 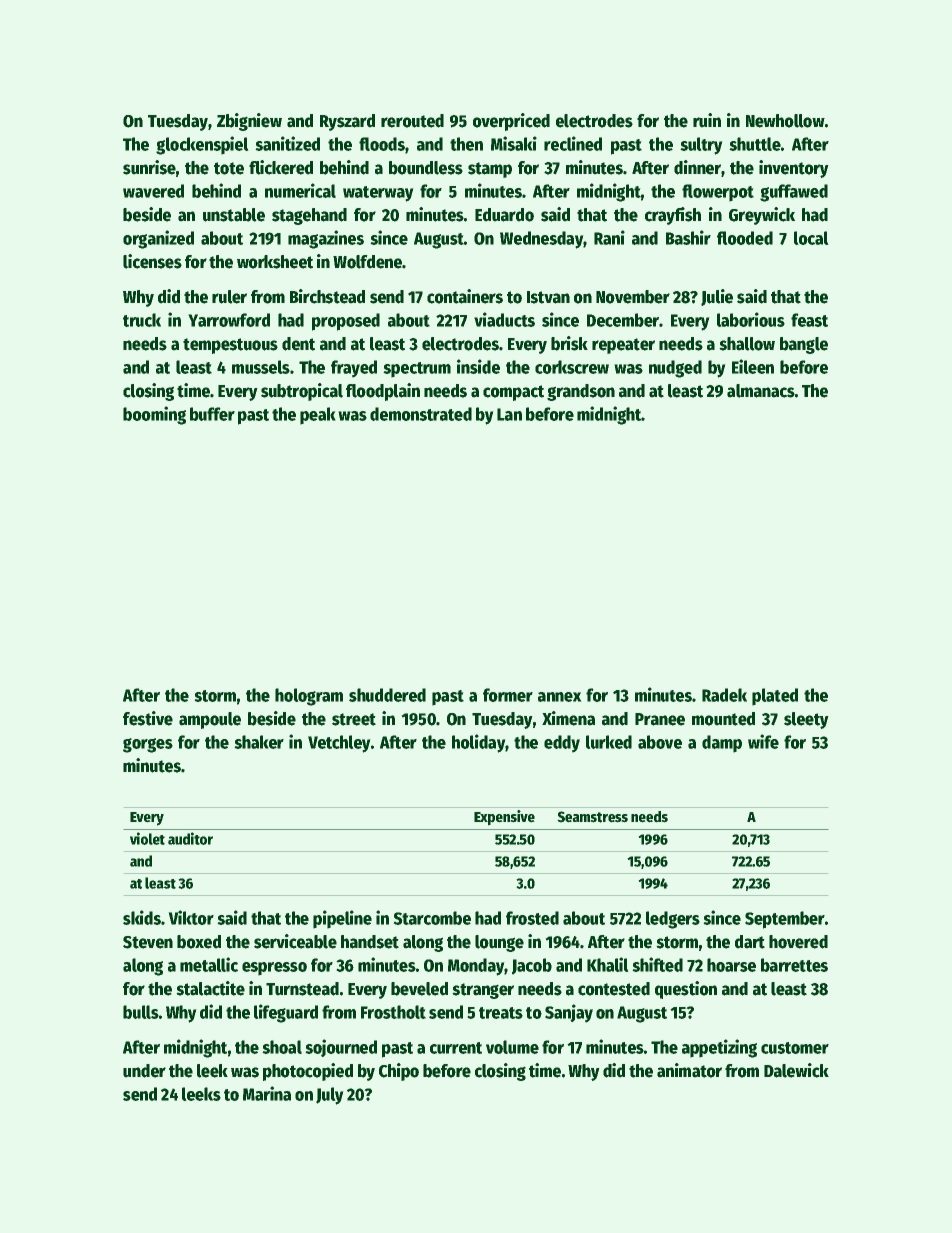 I want to click on Marina, so click(x=267, y=1093).
